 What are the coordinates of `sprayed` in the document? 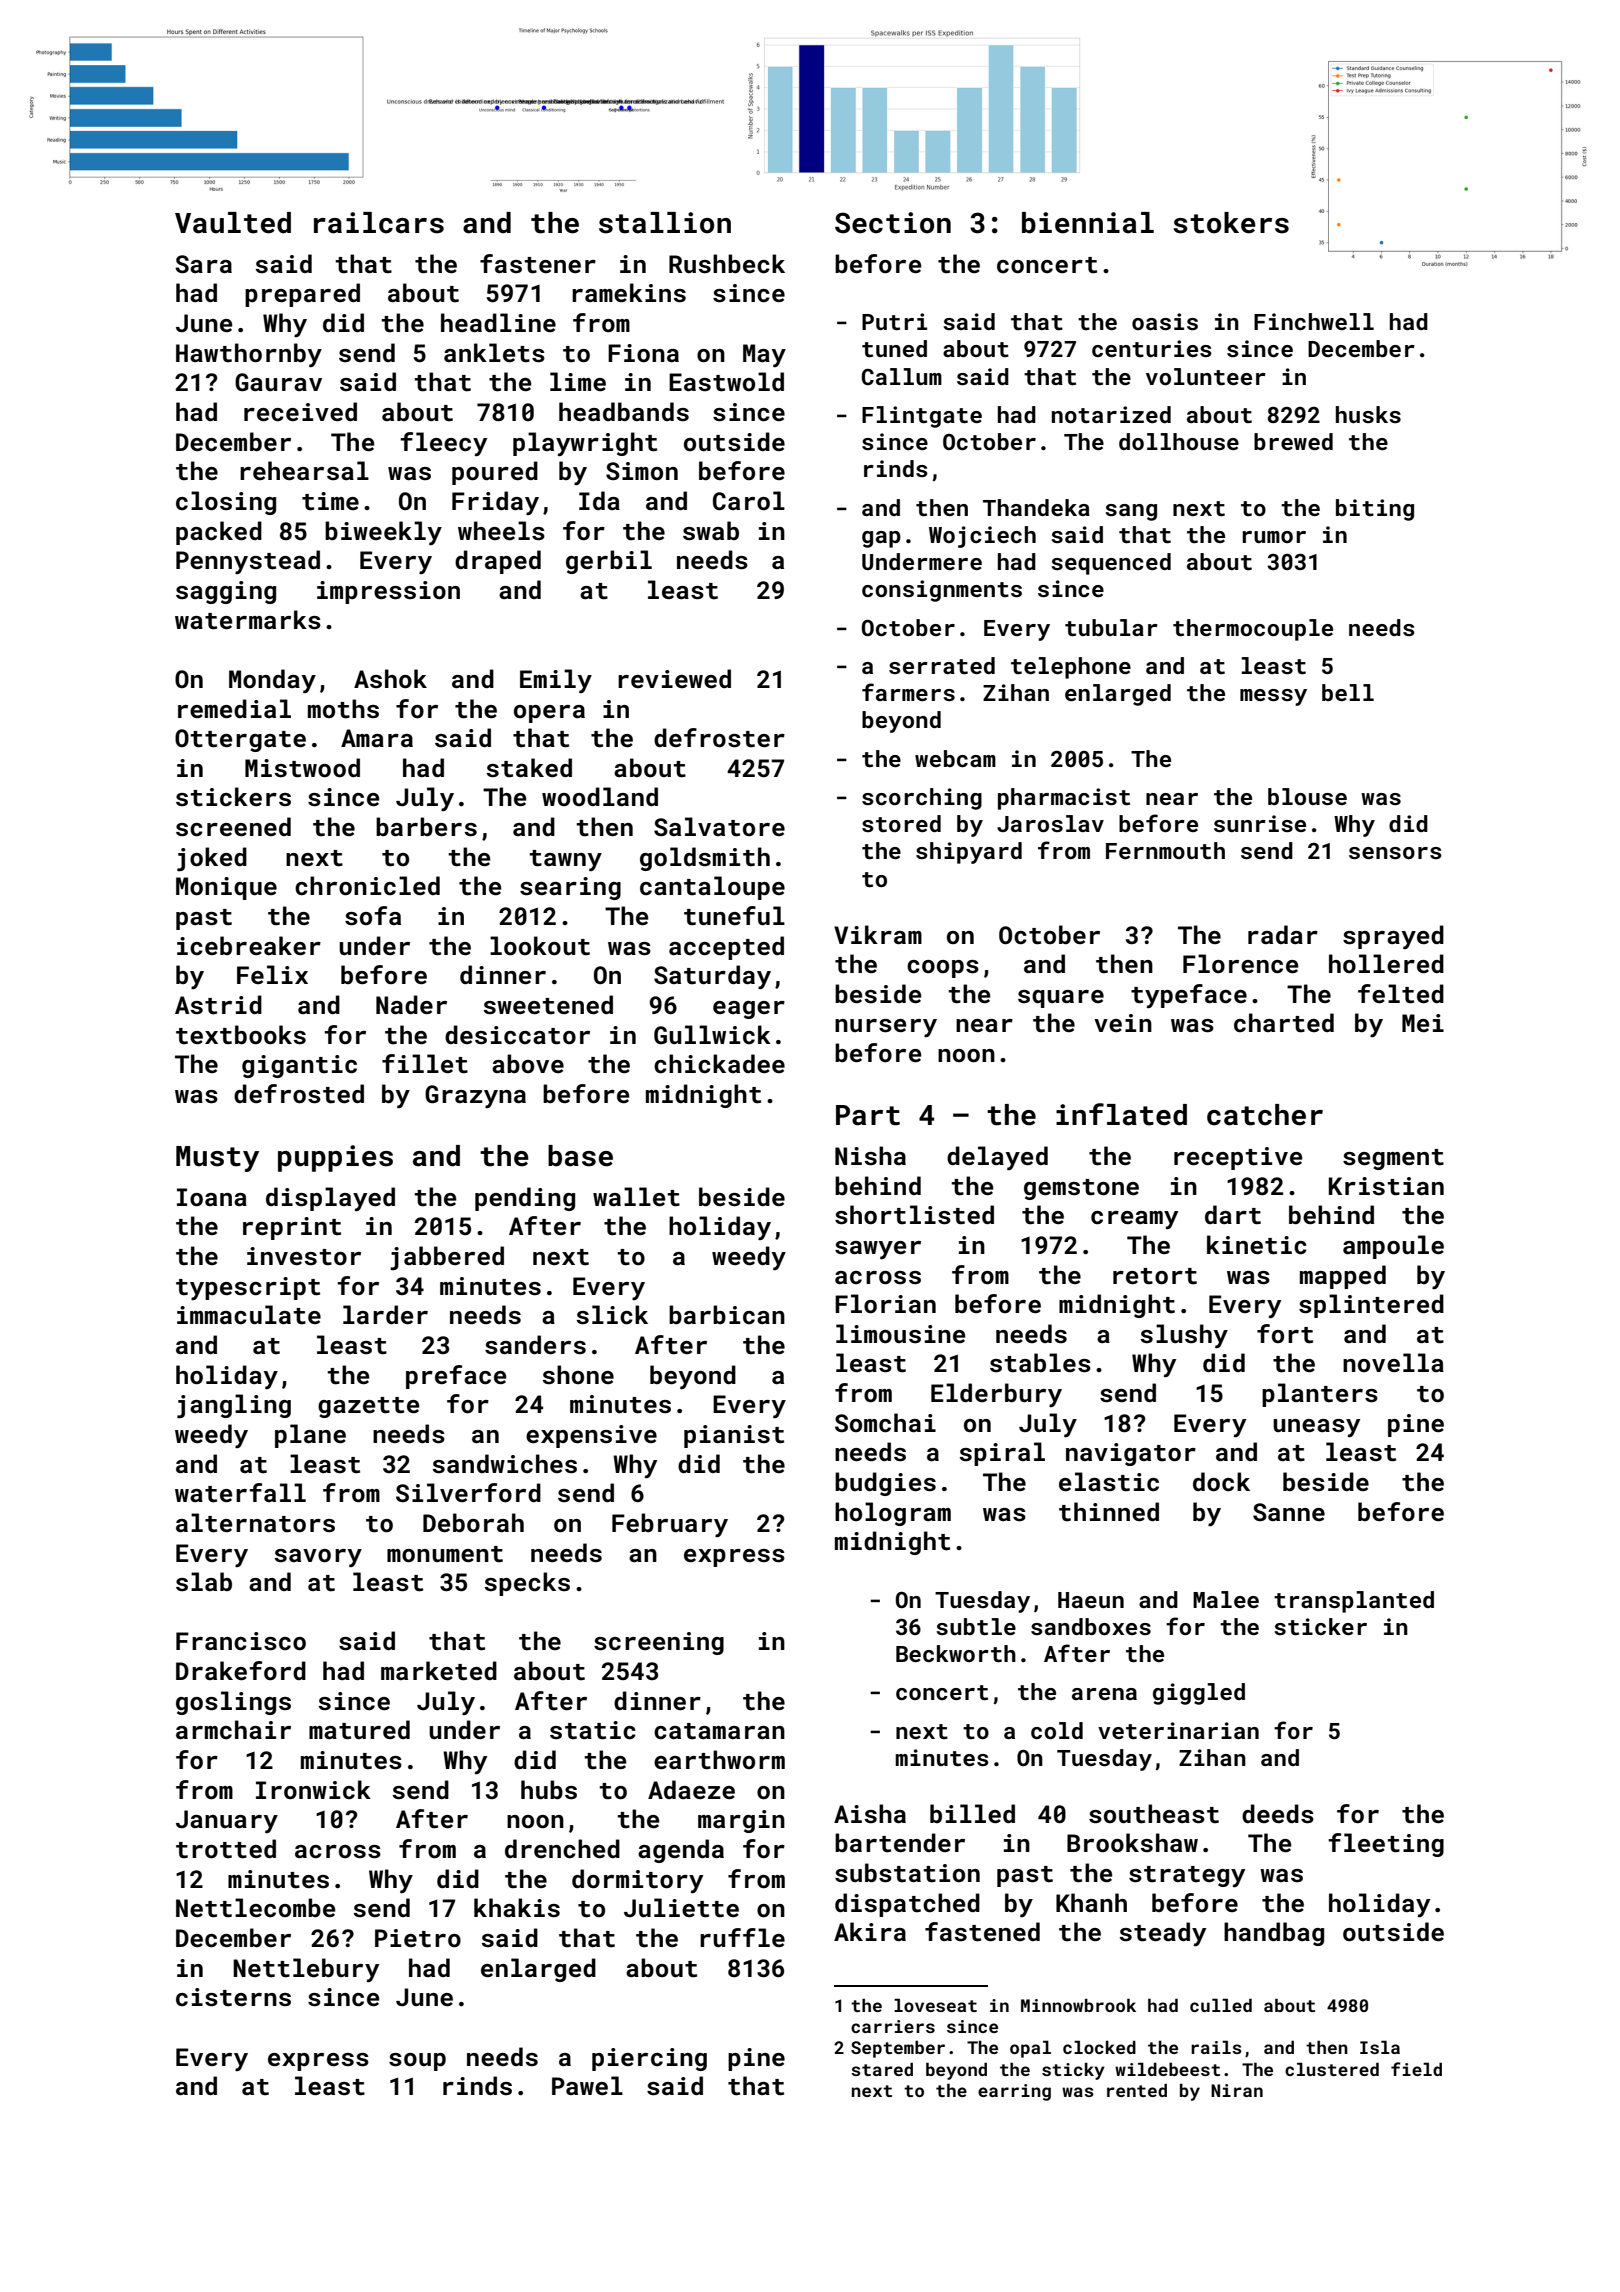 It's located at (1393, 937).
